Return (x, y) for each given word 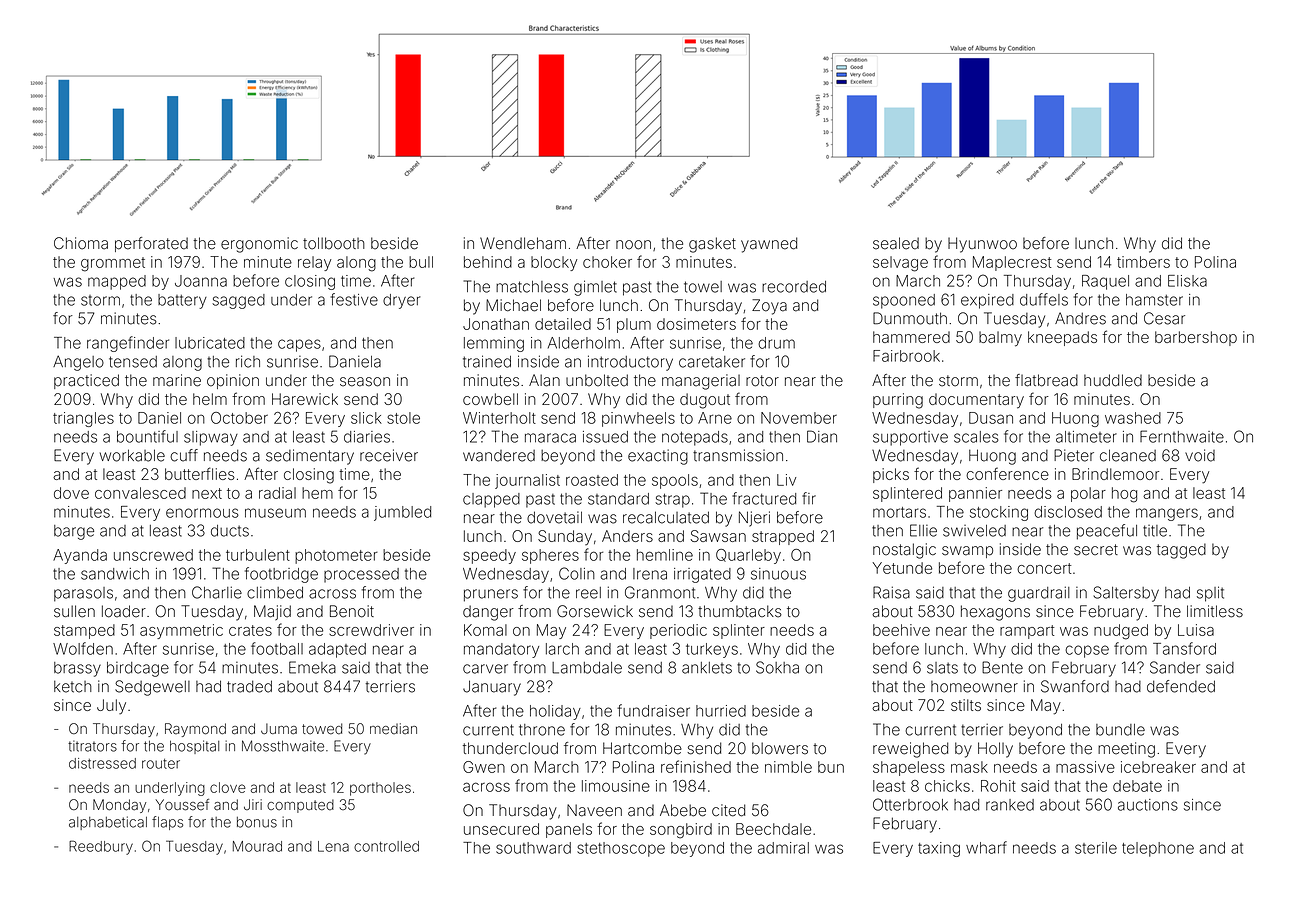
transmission (738, 455)
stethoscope (621, 849)
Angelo (78, 363)
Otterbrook (910, 804)
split (1210, 594)
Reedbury (101, 847)
